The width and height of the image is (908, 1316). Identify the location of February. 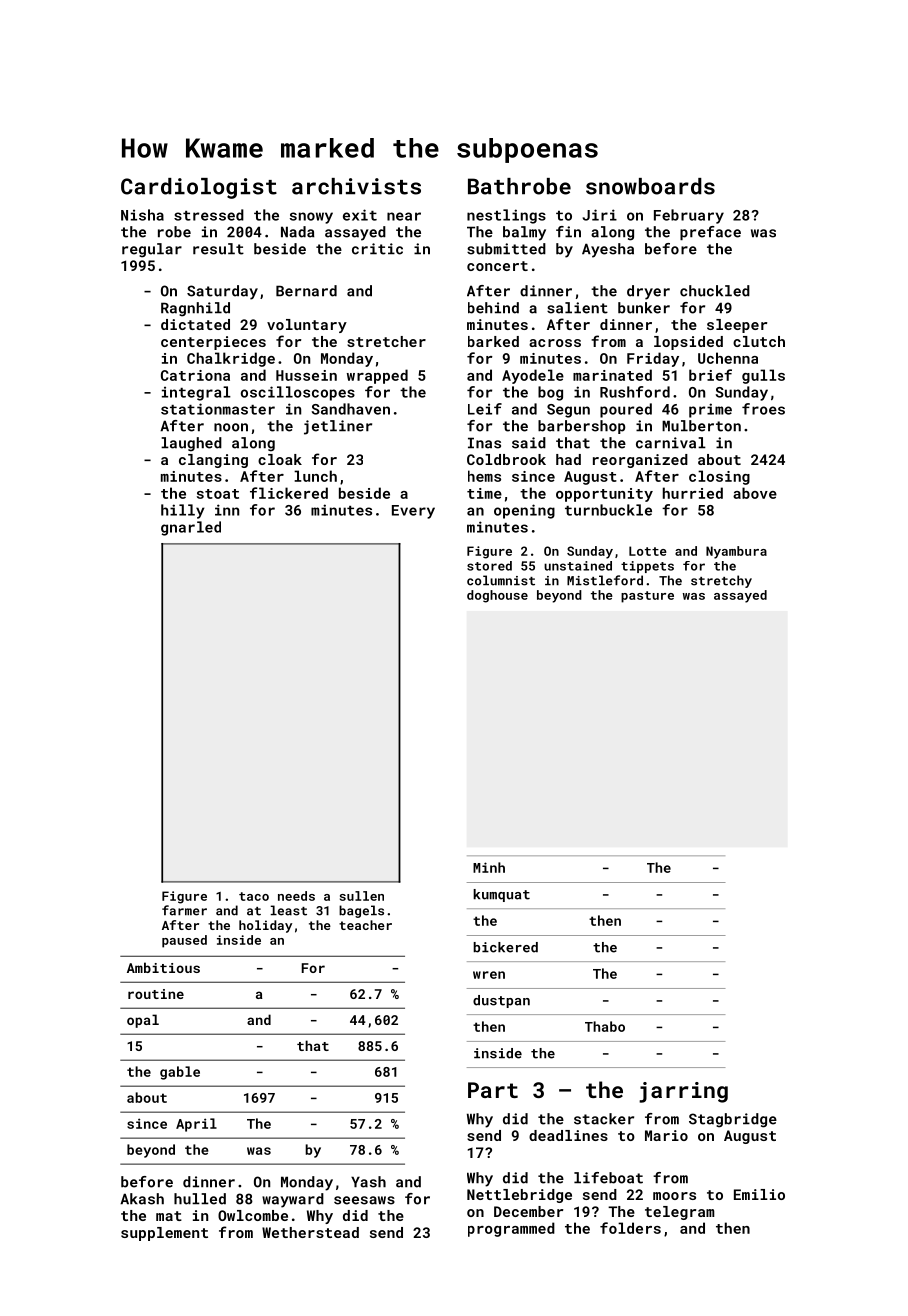
(689, 216).
